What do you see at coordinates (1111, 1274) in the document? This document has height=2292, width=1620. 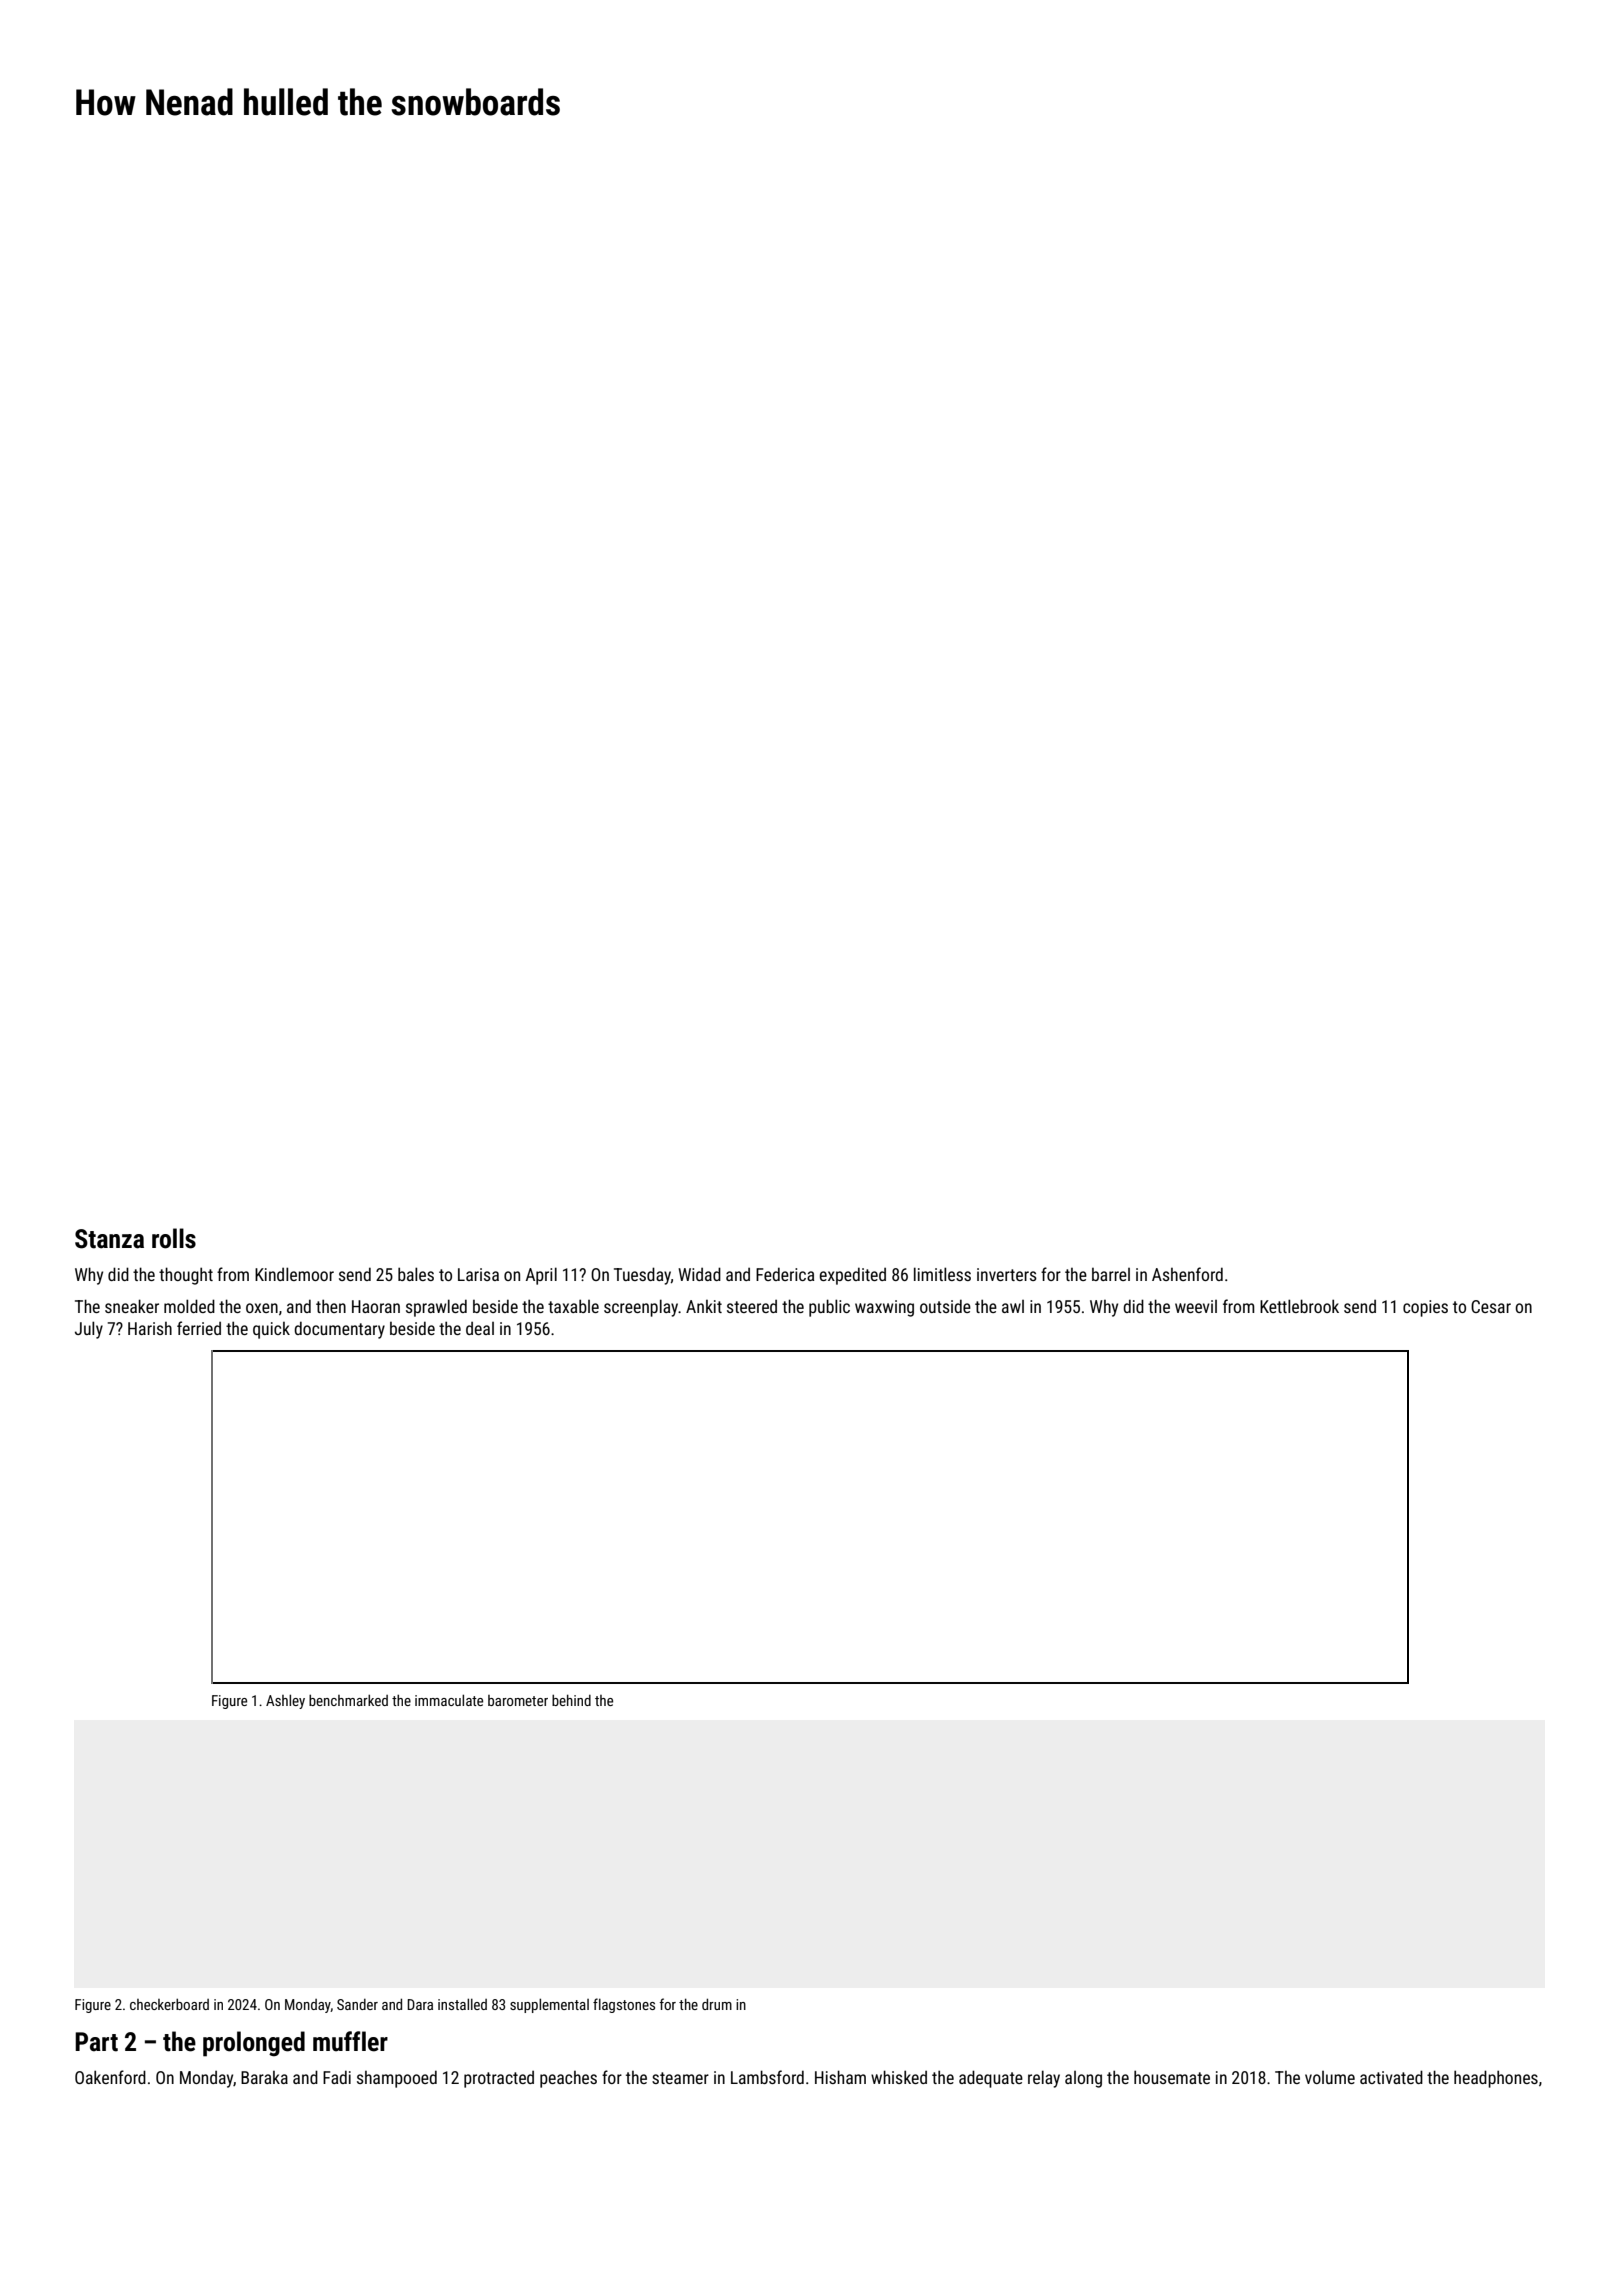 I see `barrel` at bounding box center [1111, 1274].
